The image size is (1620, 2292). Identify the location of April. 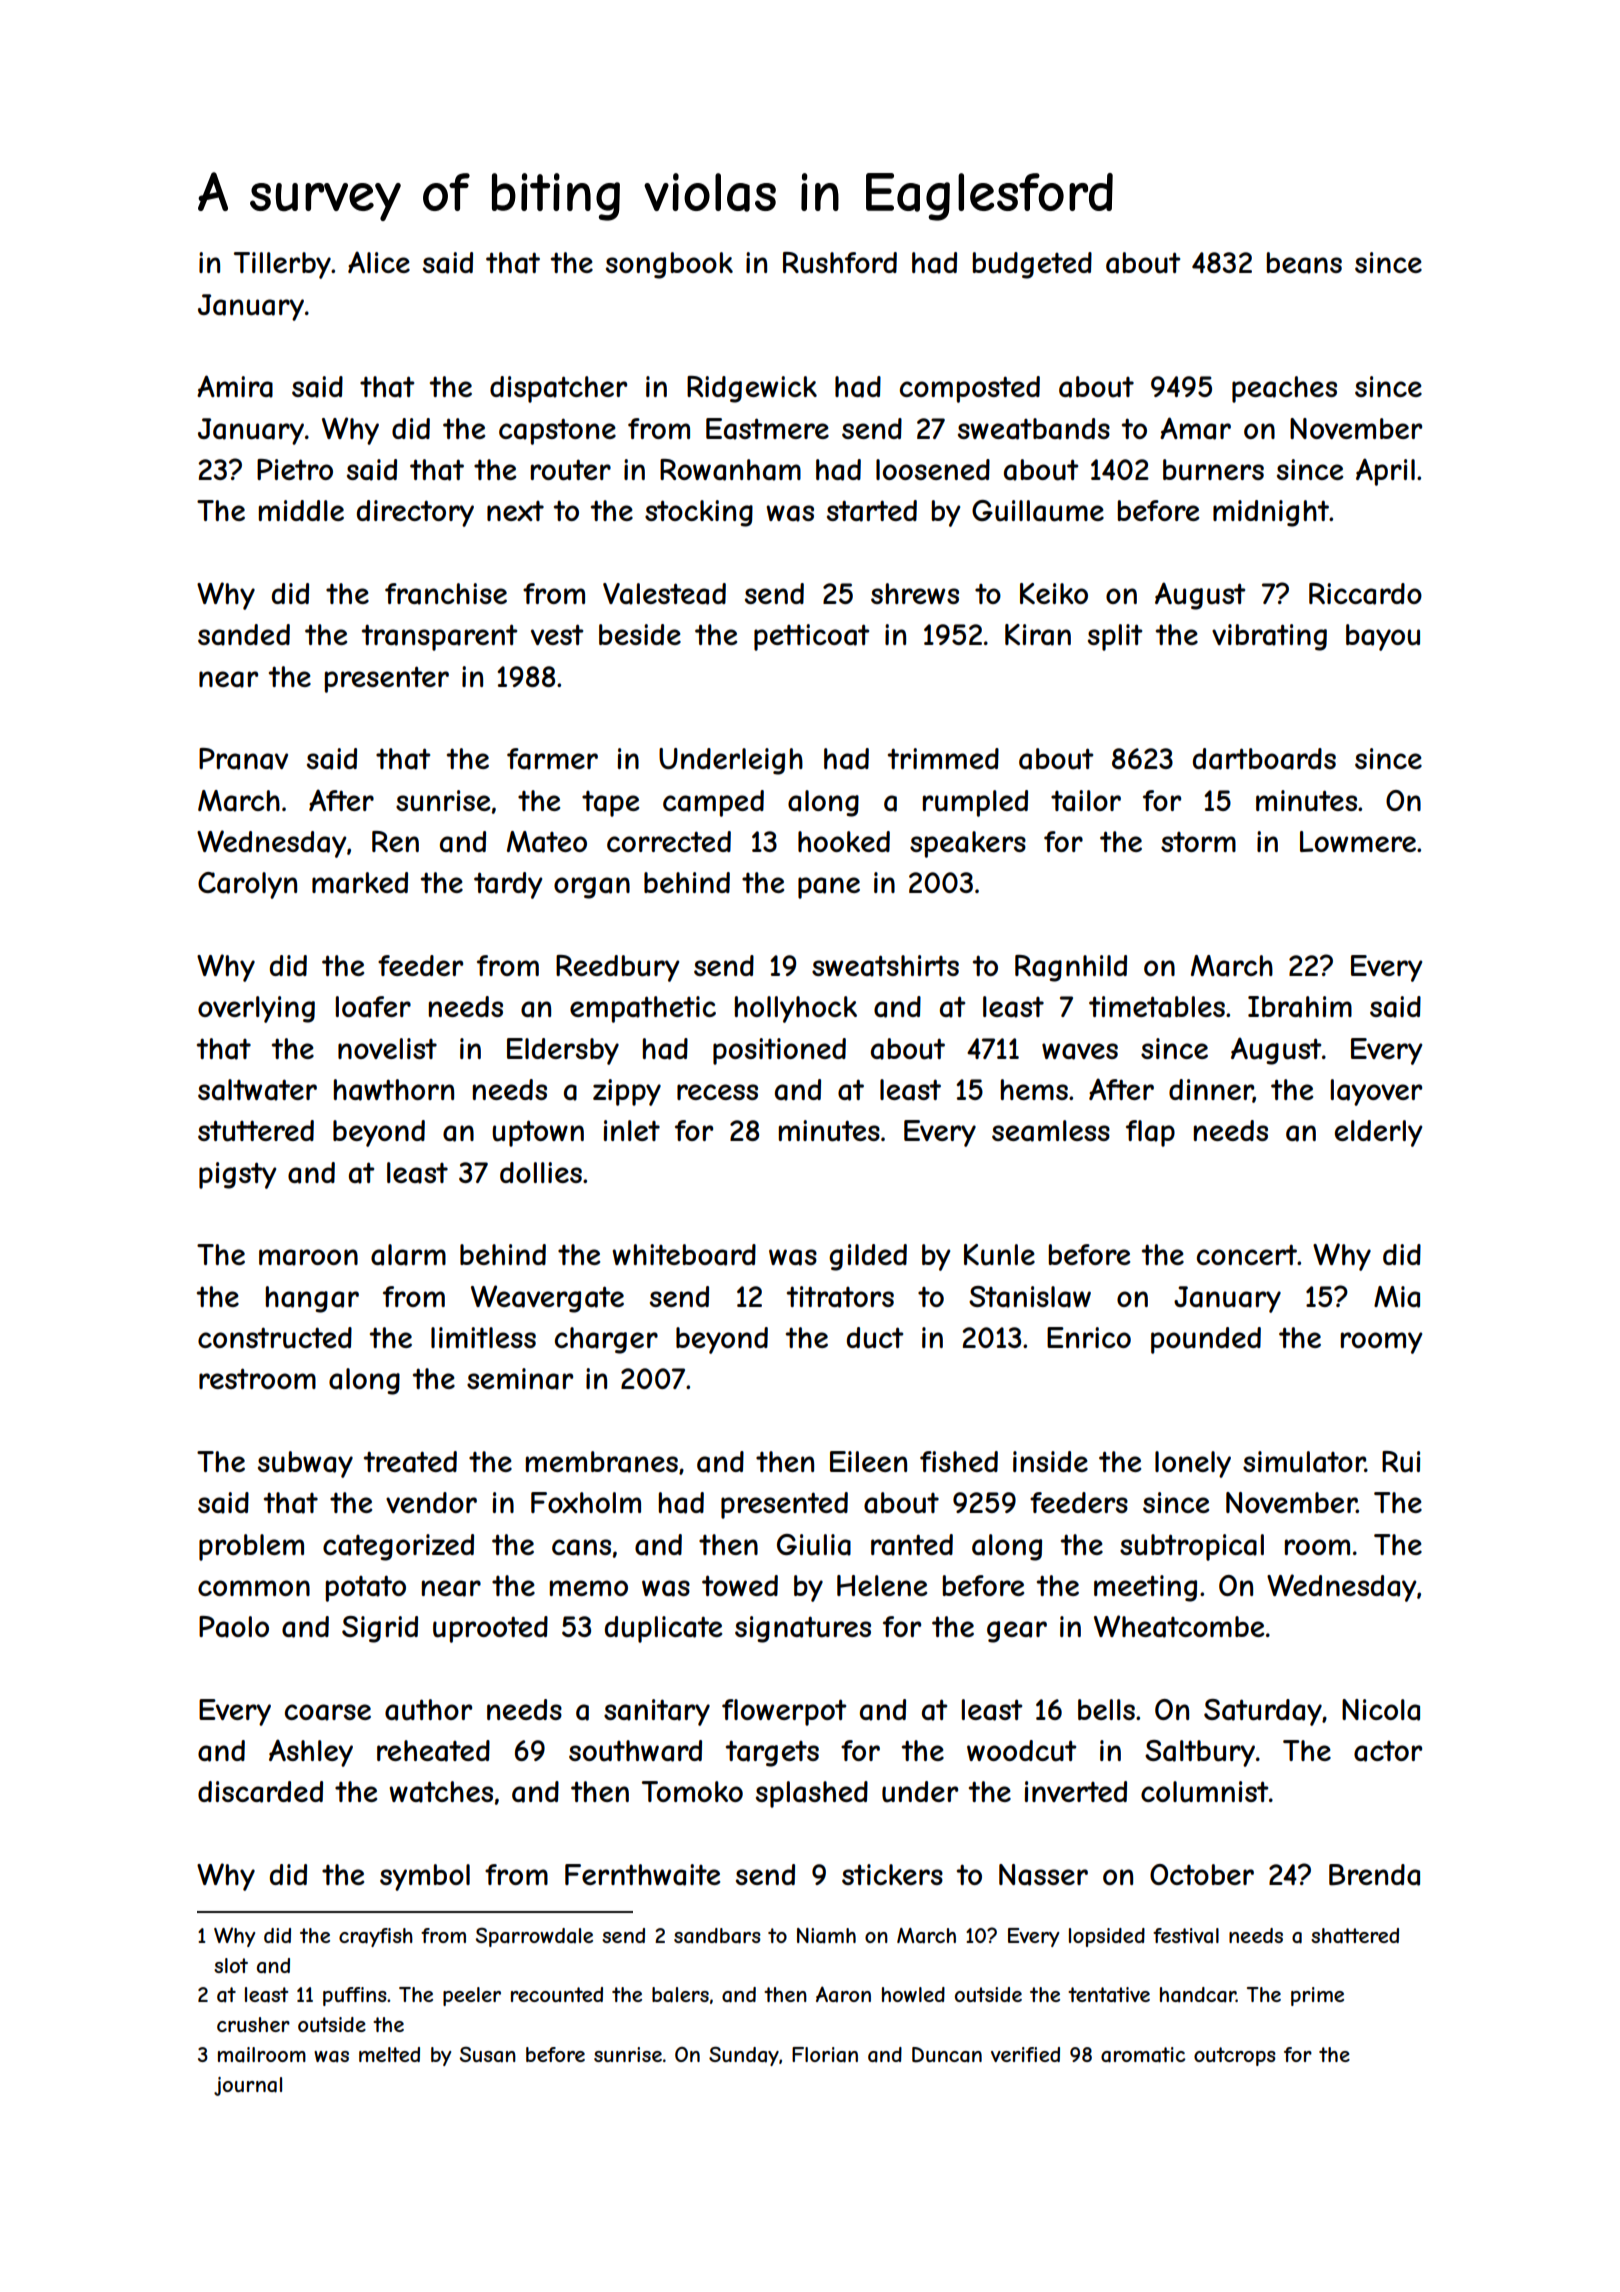
(1385, 472).
